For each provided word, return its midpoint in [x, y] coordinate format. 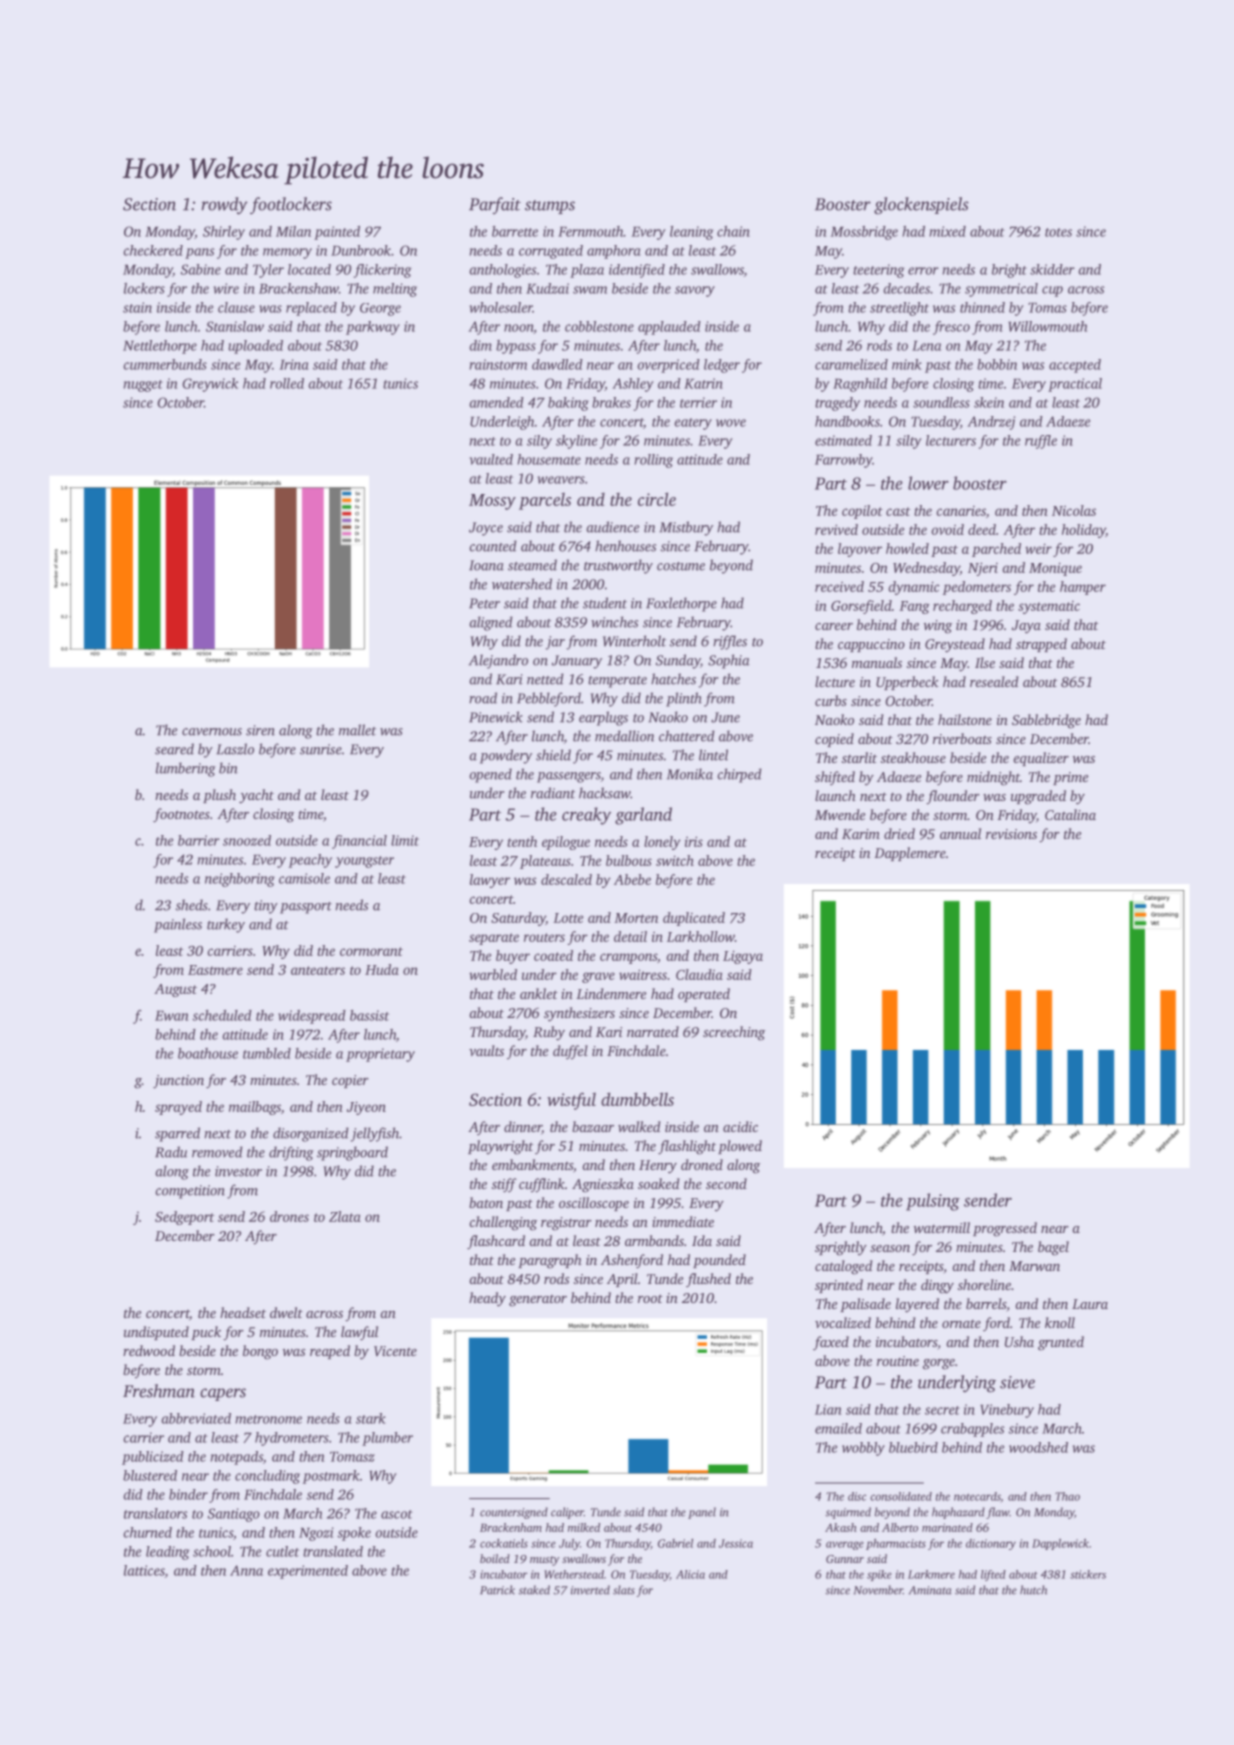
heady [487, 1299]
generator [538, 1301]
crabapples [972, 1430]
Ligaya [743, 957]
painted [337, 233]
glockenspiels [921, 206]
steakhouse [913, 757]
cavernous [212, 732]
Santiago [234, 1515]
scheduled [222, 1015]
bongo [260, 1352]
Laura [1090, 1304]
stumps [550, 207]
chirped [739, 775]
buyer [513, 957]
